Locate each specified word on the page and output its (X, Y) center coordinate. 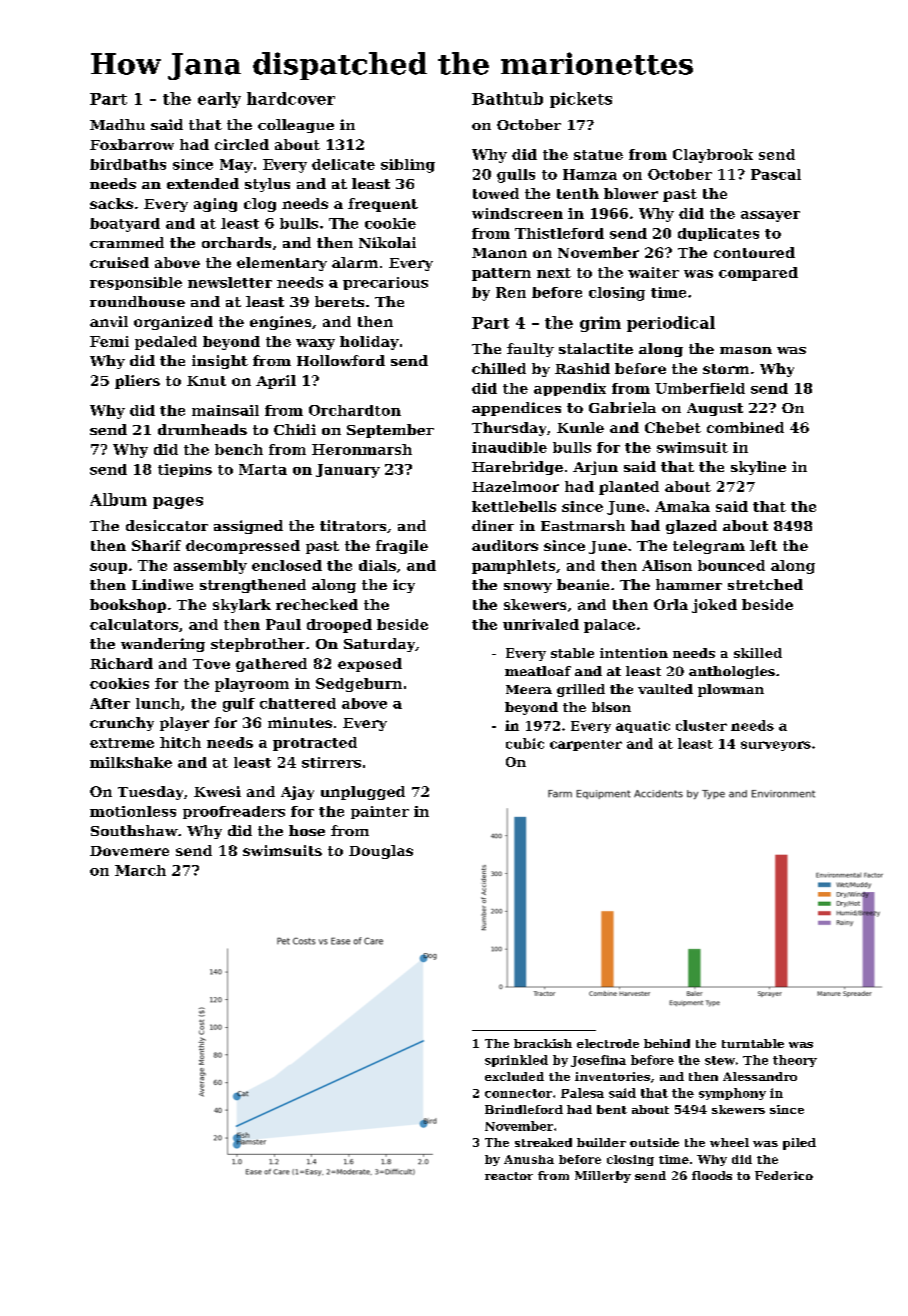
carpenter (586, 745)
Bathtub (507, 98)
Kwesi (217, 791)
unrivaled (541, 624)
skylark (242, 606)
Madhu (117, 124)
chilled (499, 368)
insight (220, 362)
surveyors (776, 746)
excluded (514, 1076)
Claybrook (713, 156)
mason (746, 350)
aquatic (643, 727)
